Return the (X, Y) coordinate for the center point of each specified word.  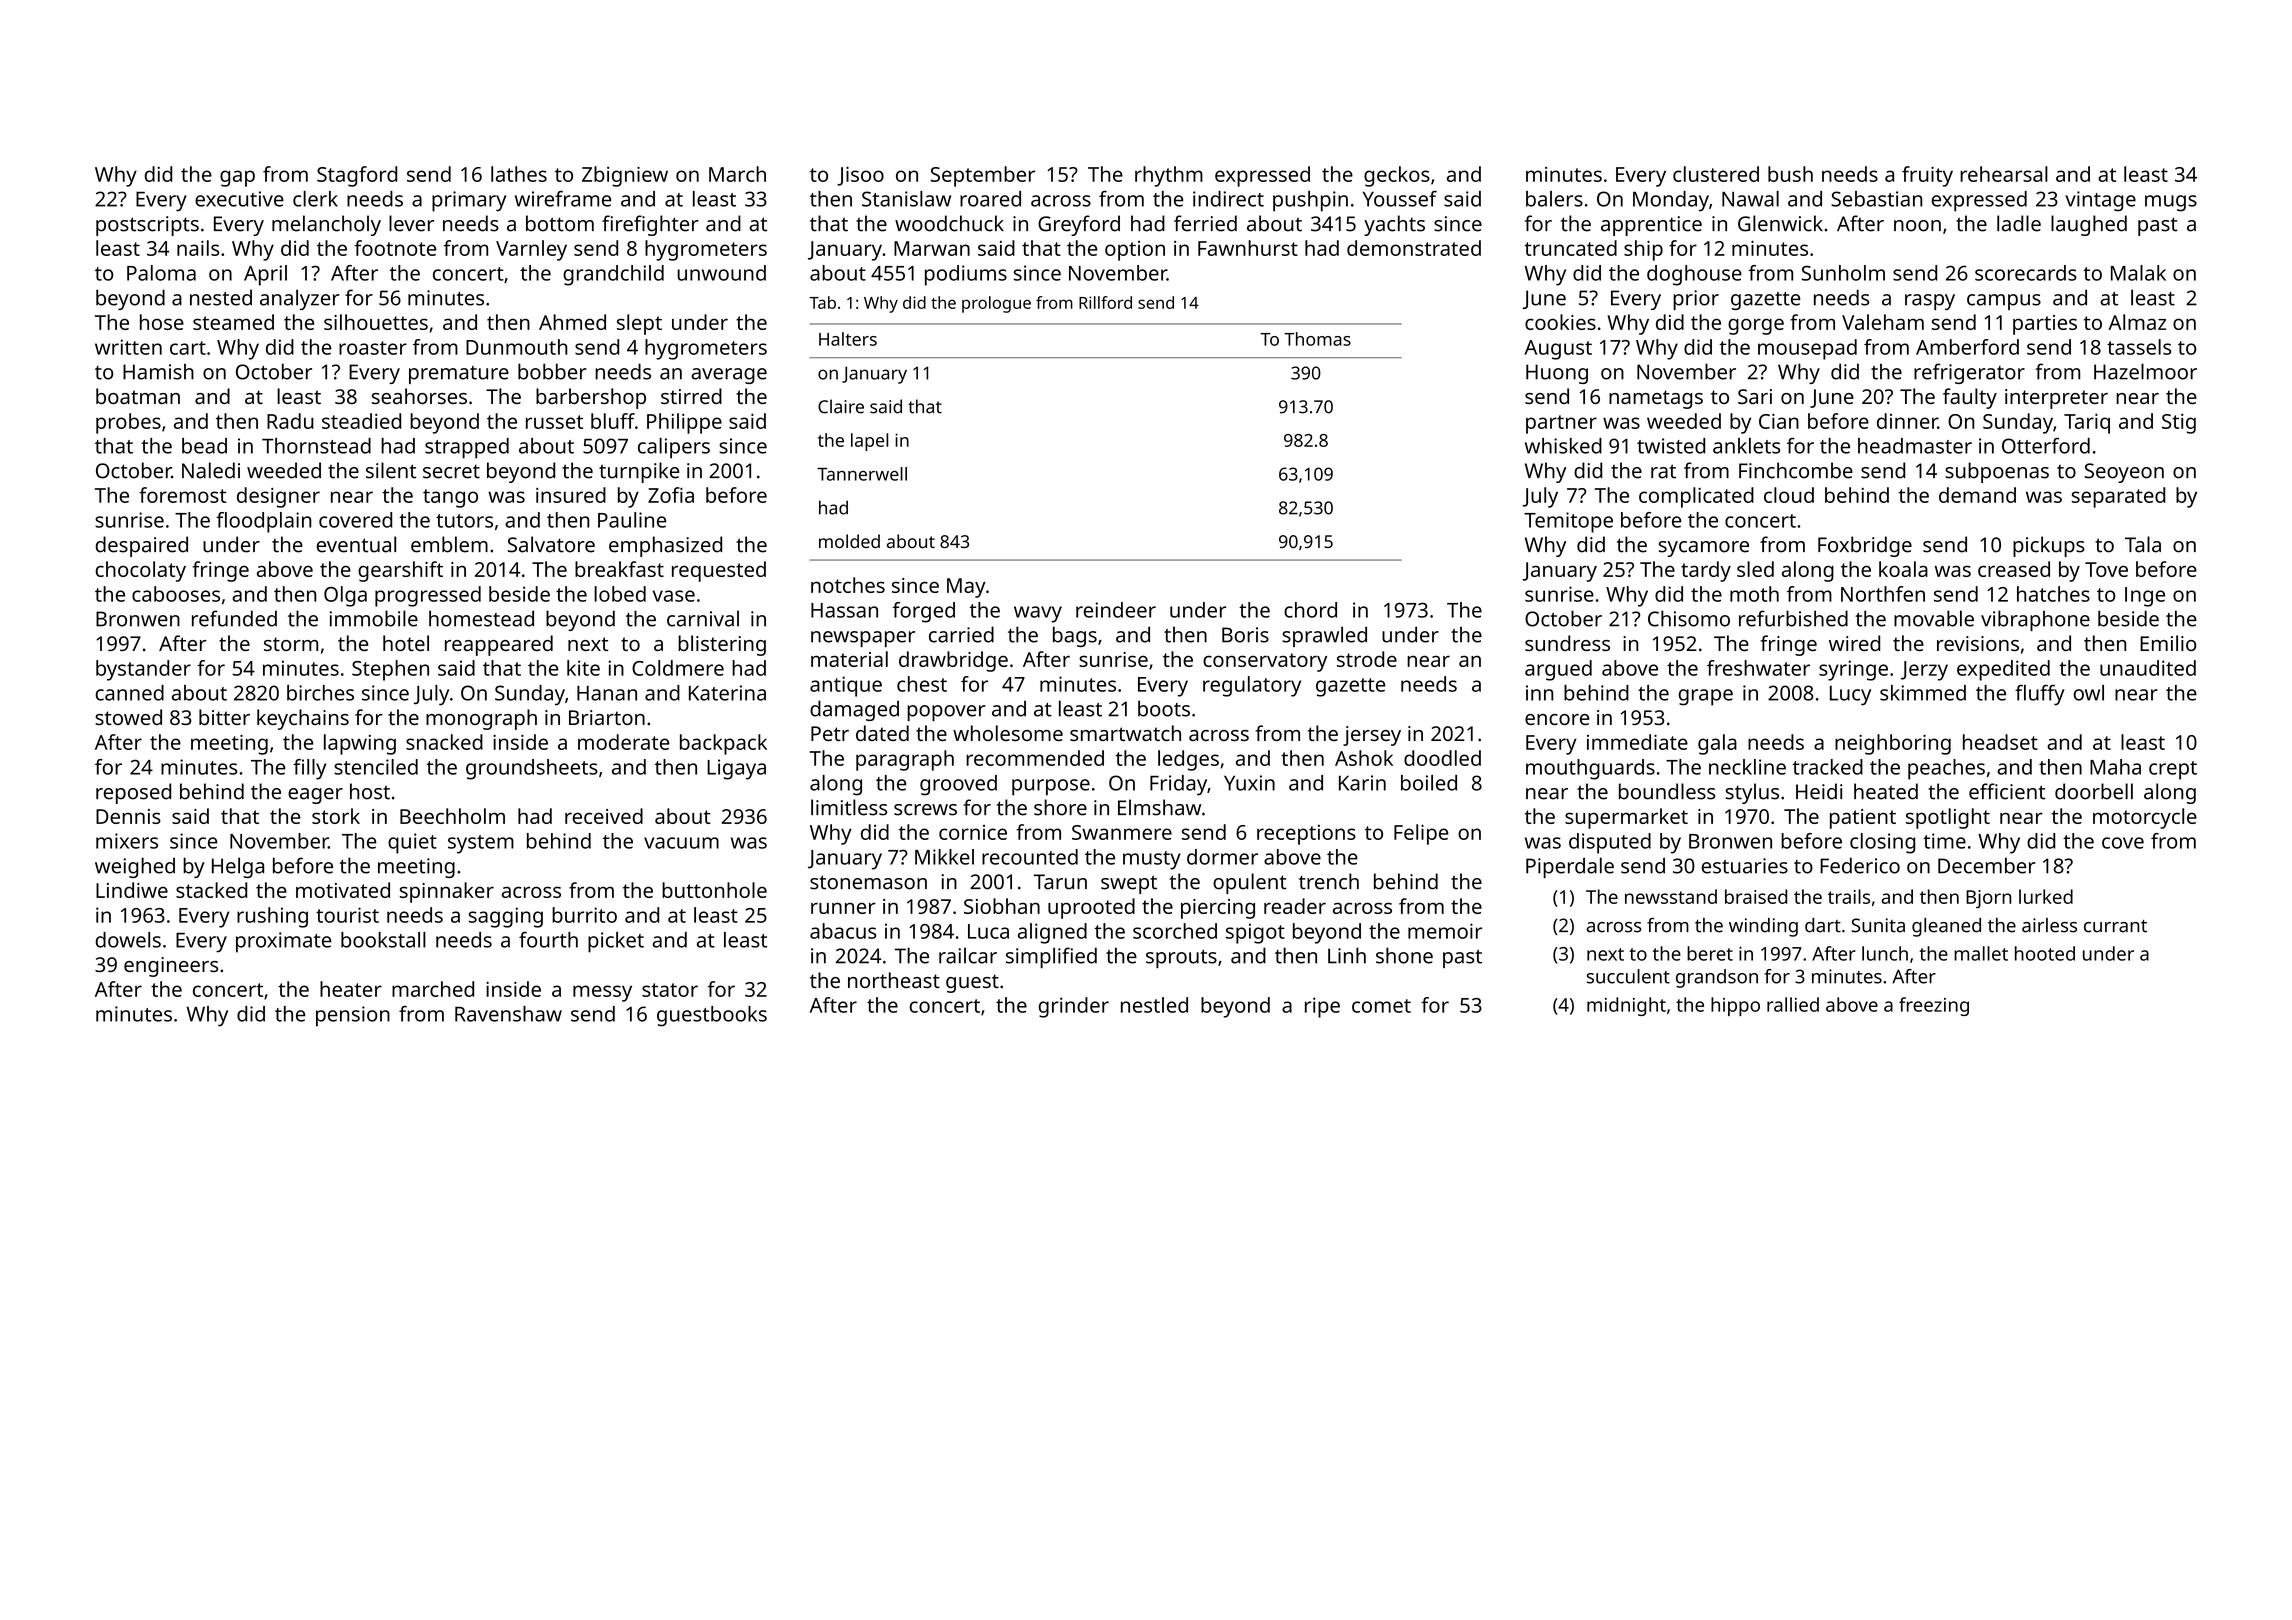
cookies (1560, 322)
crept (2173, 770)
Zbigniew (625, 176)
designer (278, 497)
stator (670, 990)
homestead (481, 618)
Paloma (161, 273)
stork (336, 816)
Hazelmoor (2145, 371)
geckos (1397, 176)
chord (1310, 610)
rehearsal (2004, 174)
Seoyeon (2124, 473)
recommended (1035, 758)
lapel (869, 442)
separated (2118, 497)
